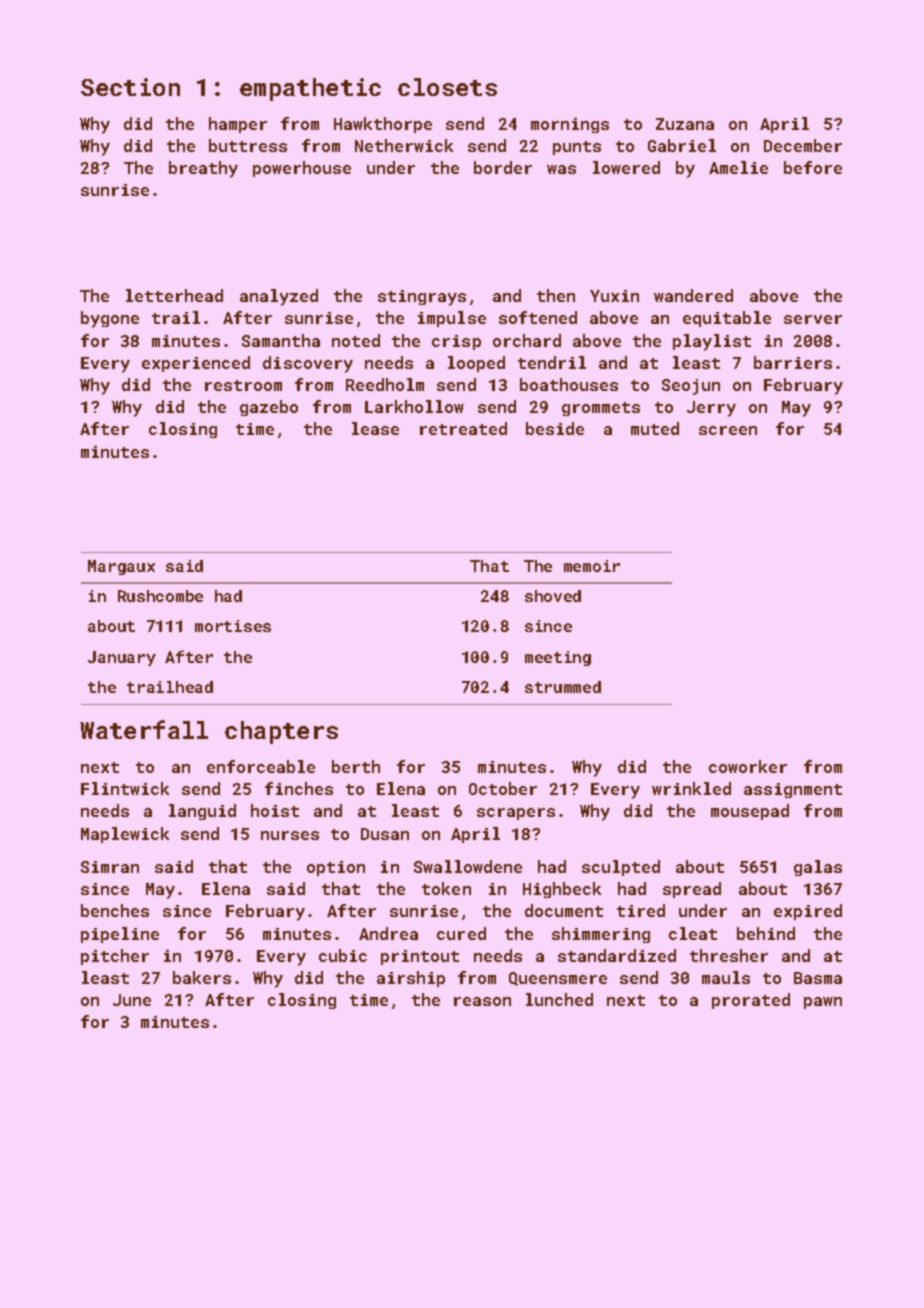 Image resolution: width=924 pixels, height=1308 pixels. I want to click on benches, so click(115, 910).
